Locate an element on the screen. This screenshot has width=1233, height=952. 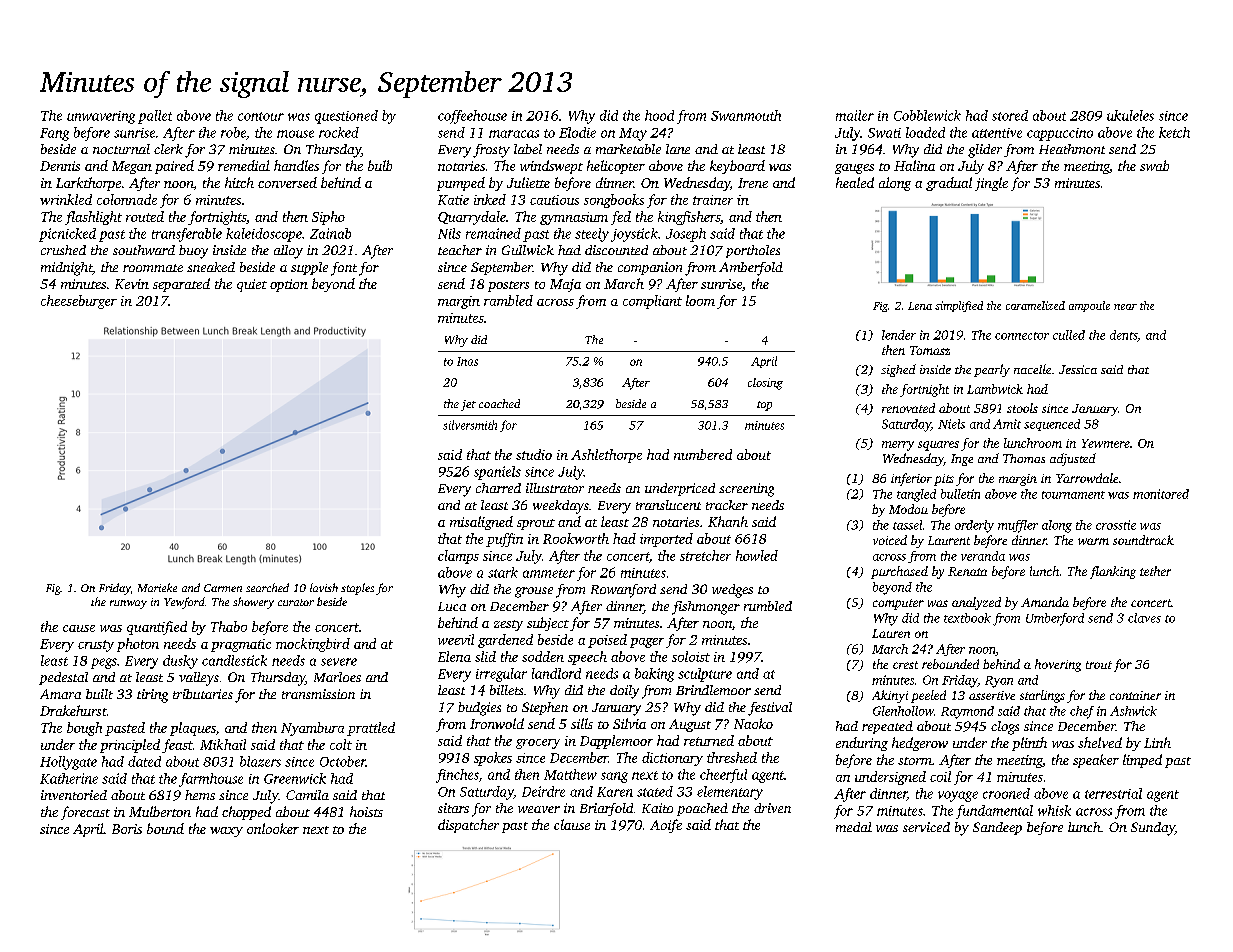
portholes is located at coordinates (753, 251).
